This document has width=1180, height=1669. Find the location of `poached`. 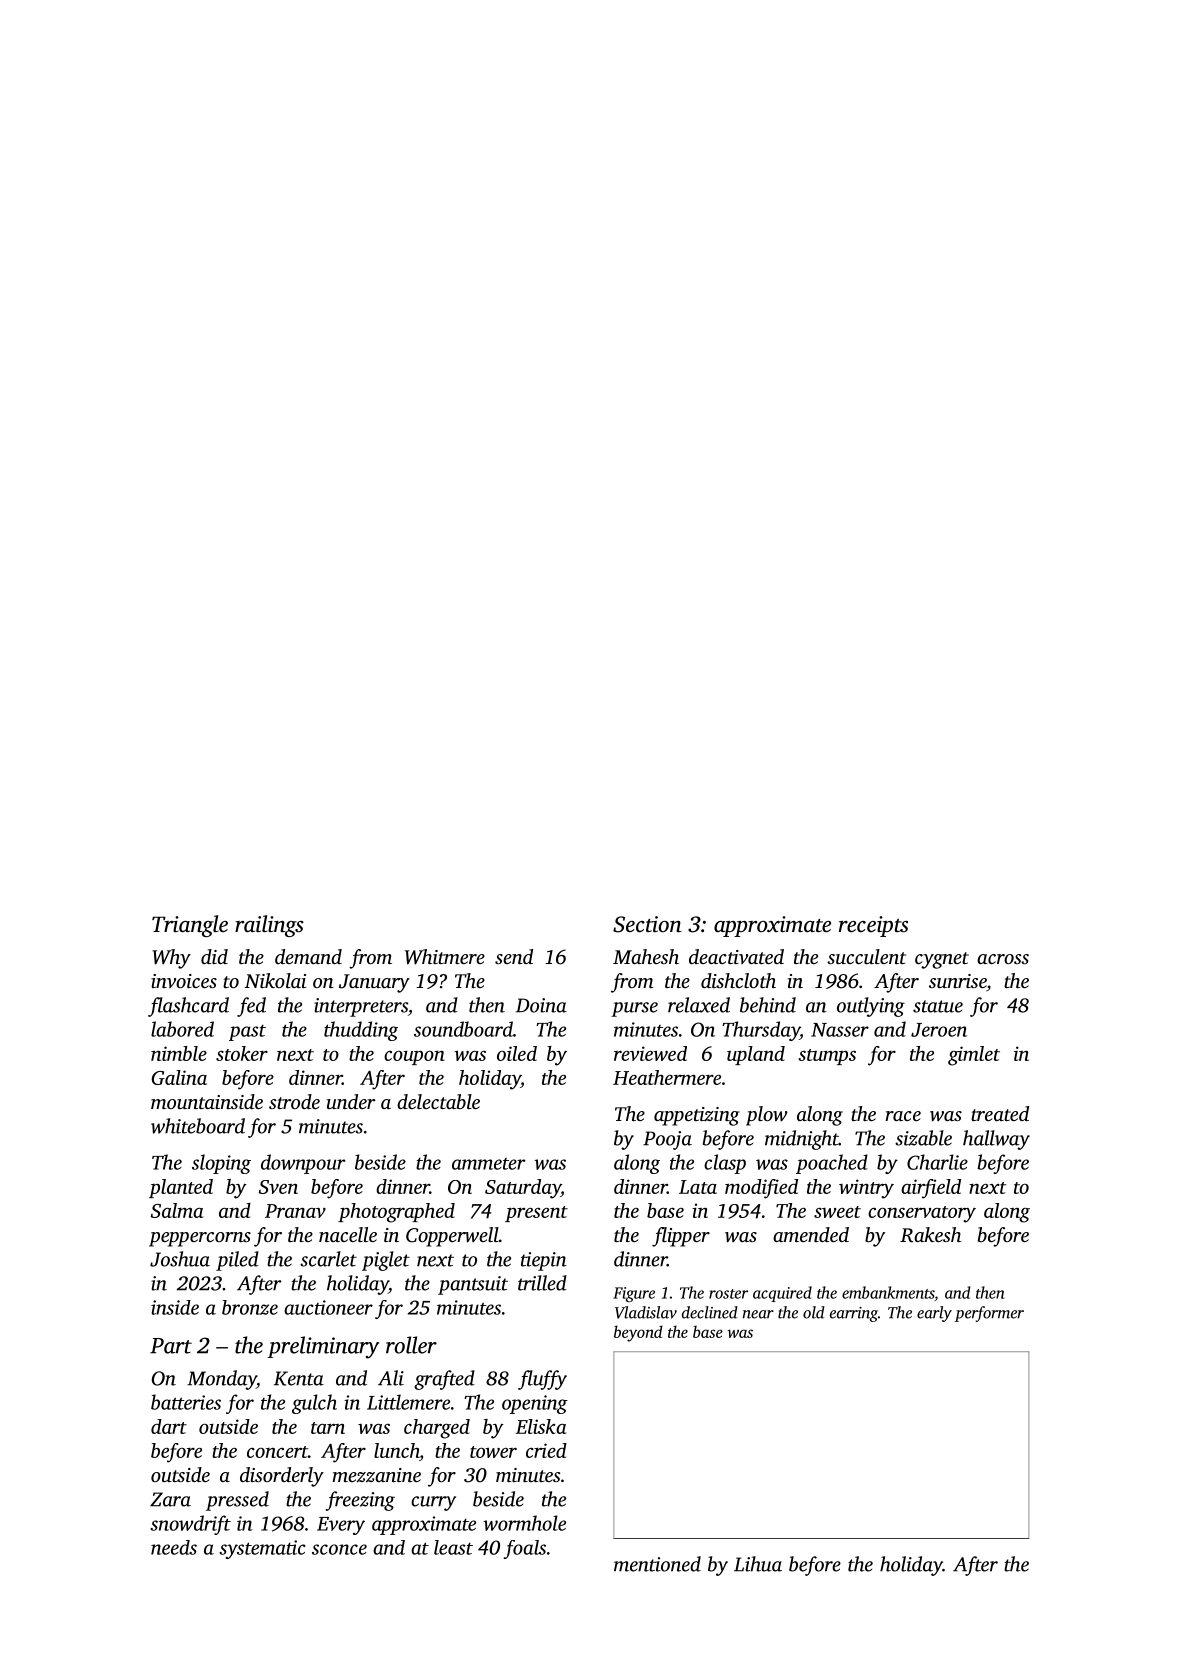

poached is located at coordinates (832, 1164).
